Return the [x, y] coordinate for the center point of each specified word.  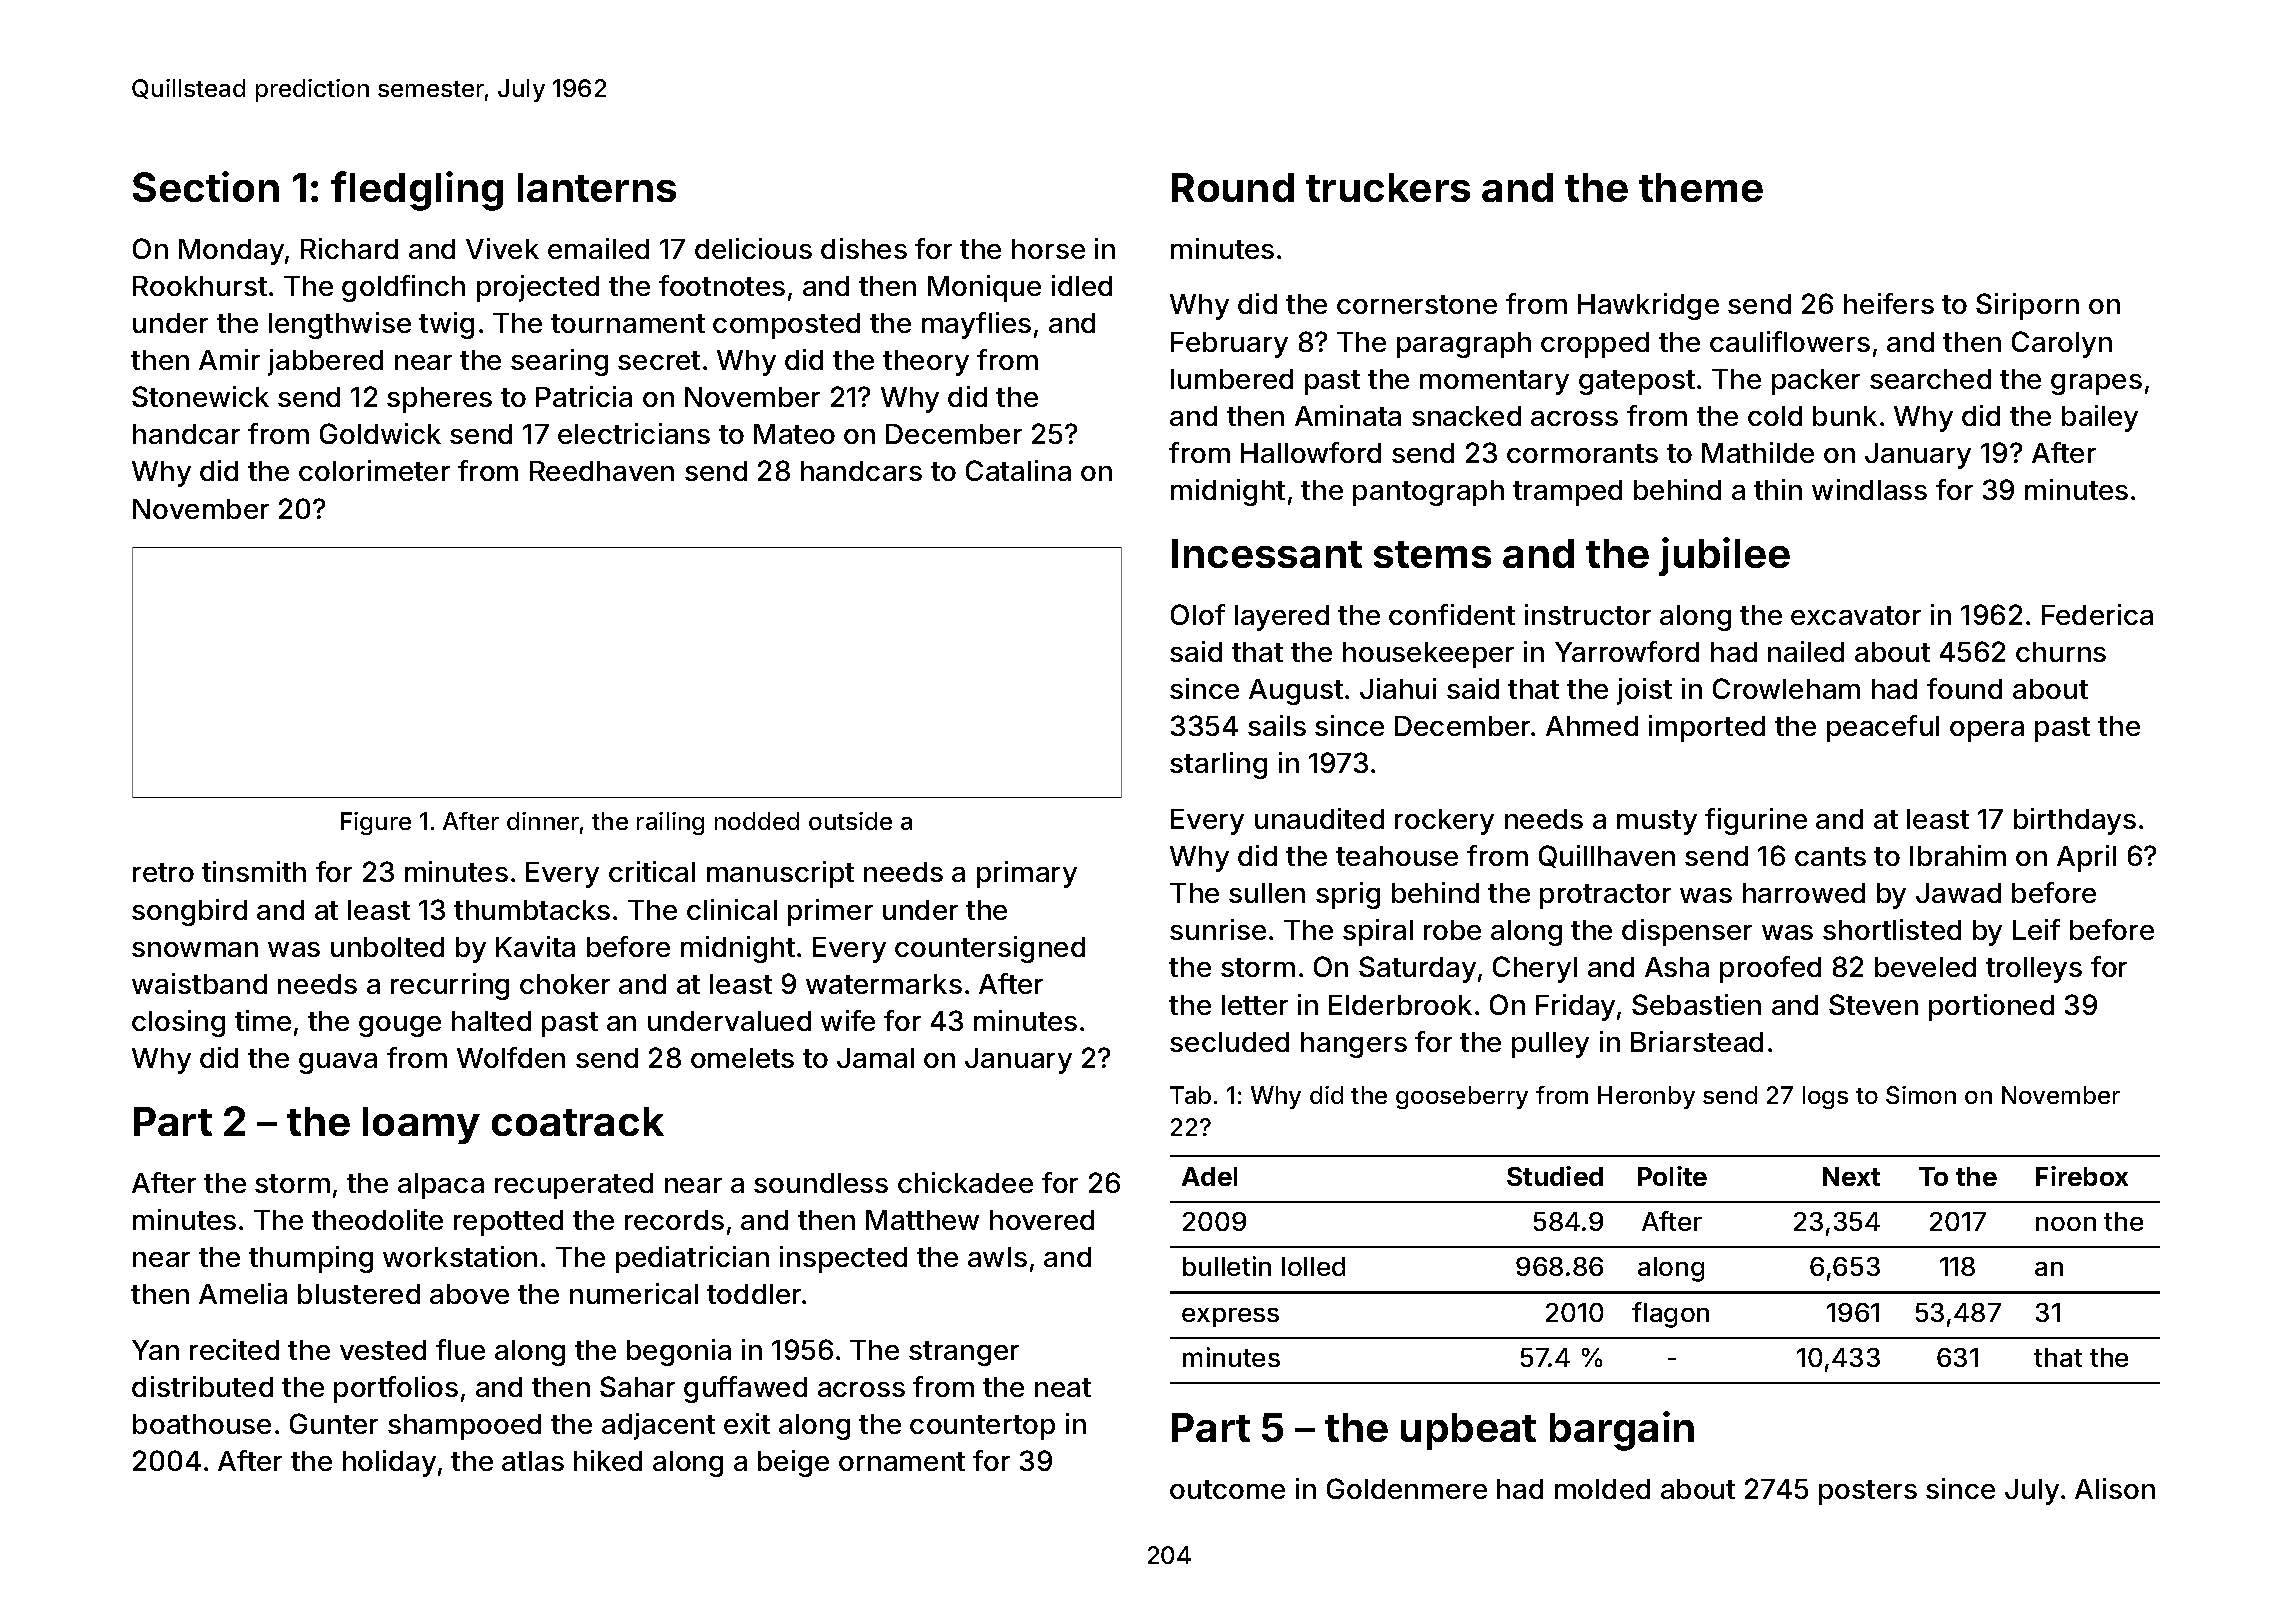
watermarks [884, 984]
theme [1701, 187]
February [1229, 345]
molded [1602, 1489]
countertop [982, 1427]
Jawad [1958, 893]
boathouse [202, 1424]
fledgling [417, 191]
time [263, 1020]
